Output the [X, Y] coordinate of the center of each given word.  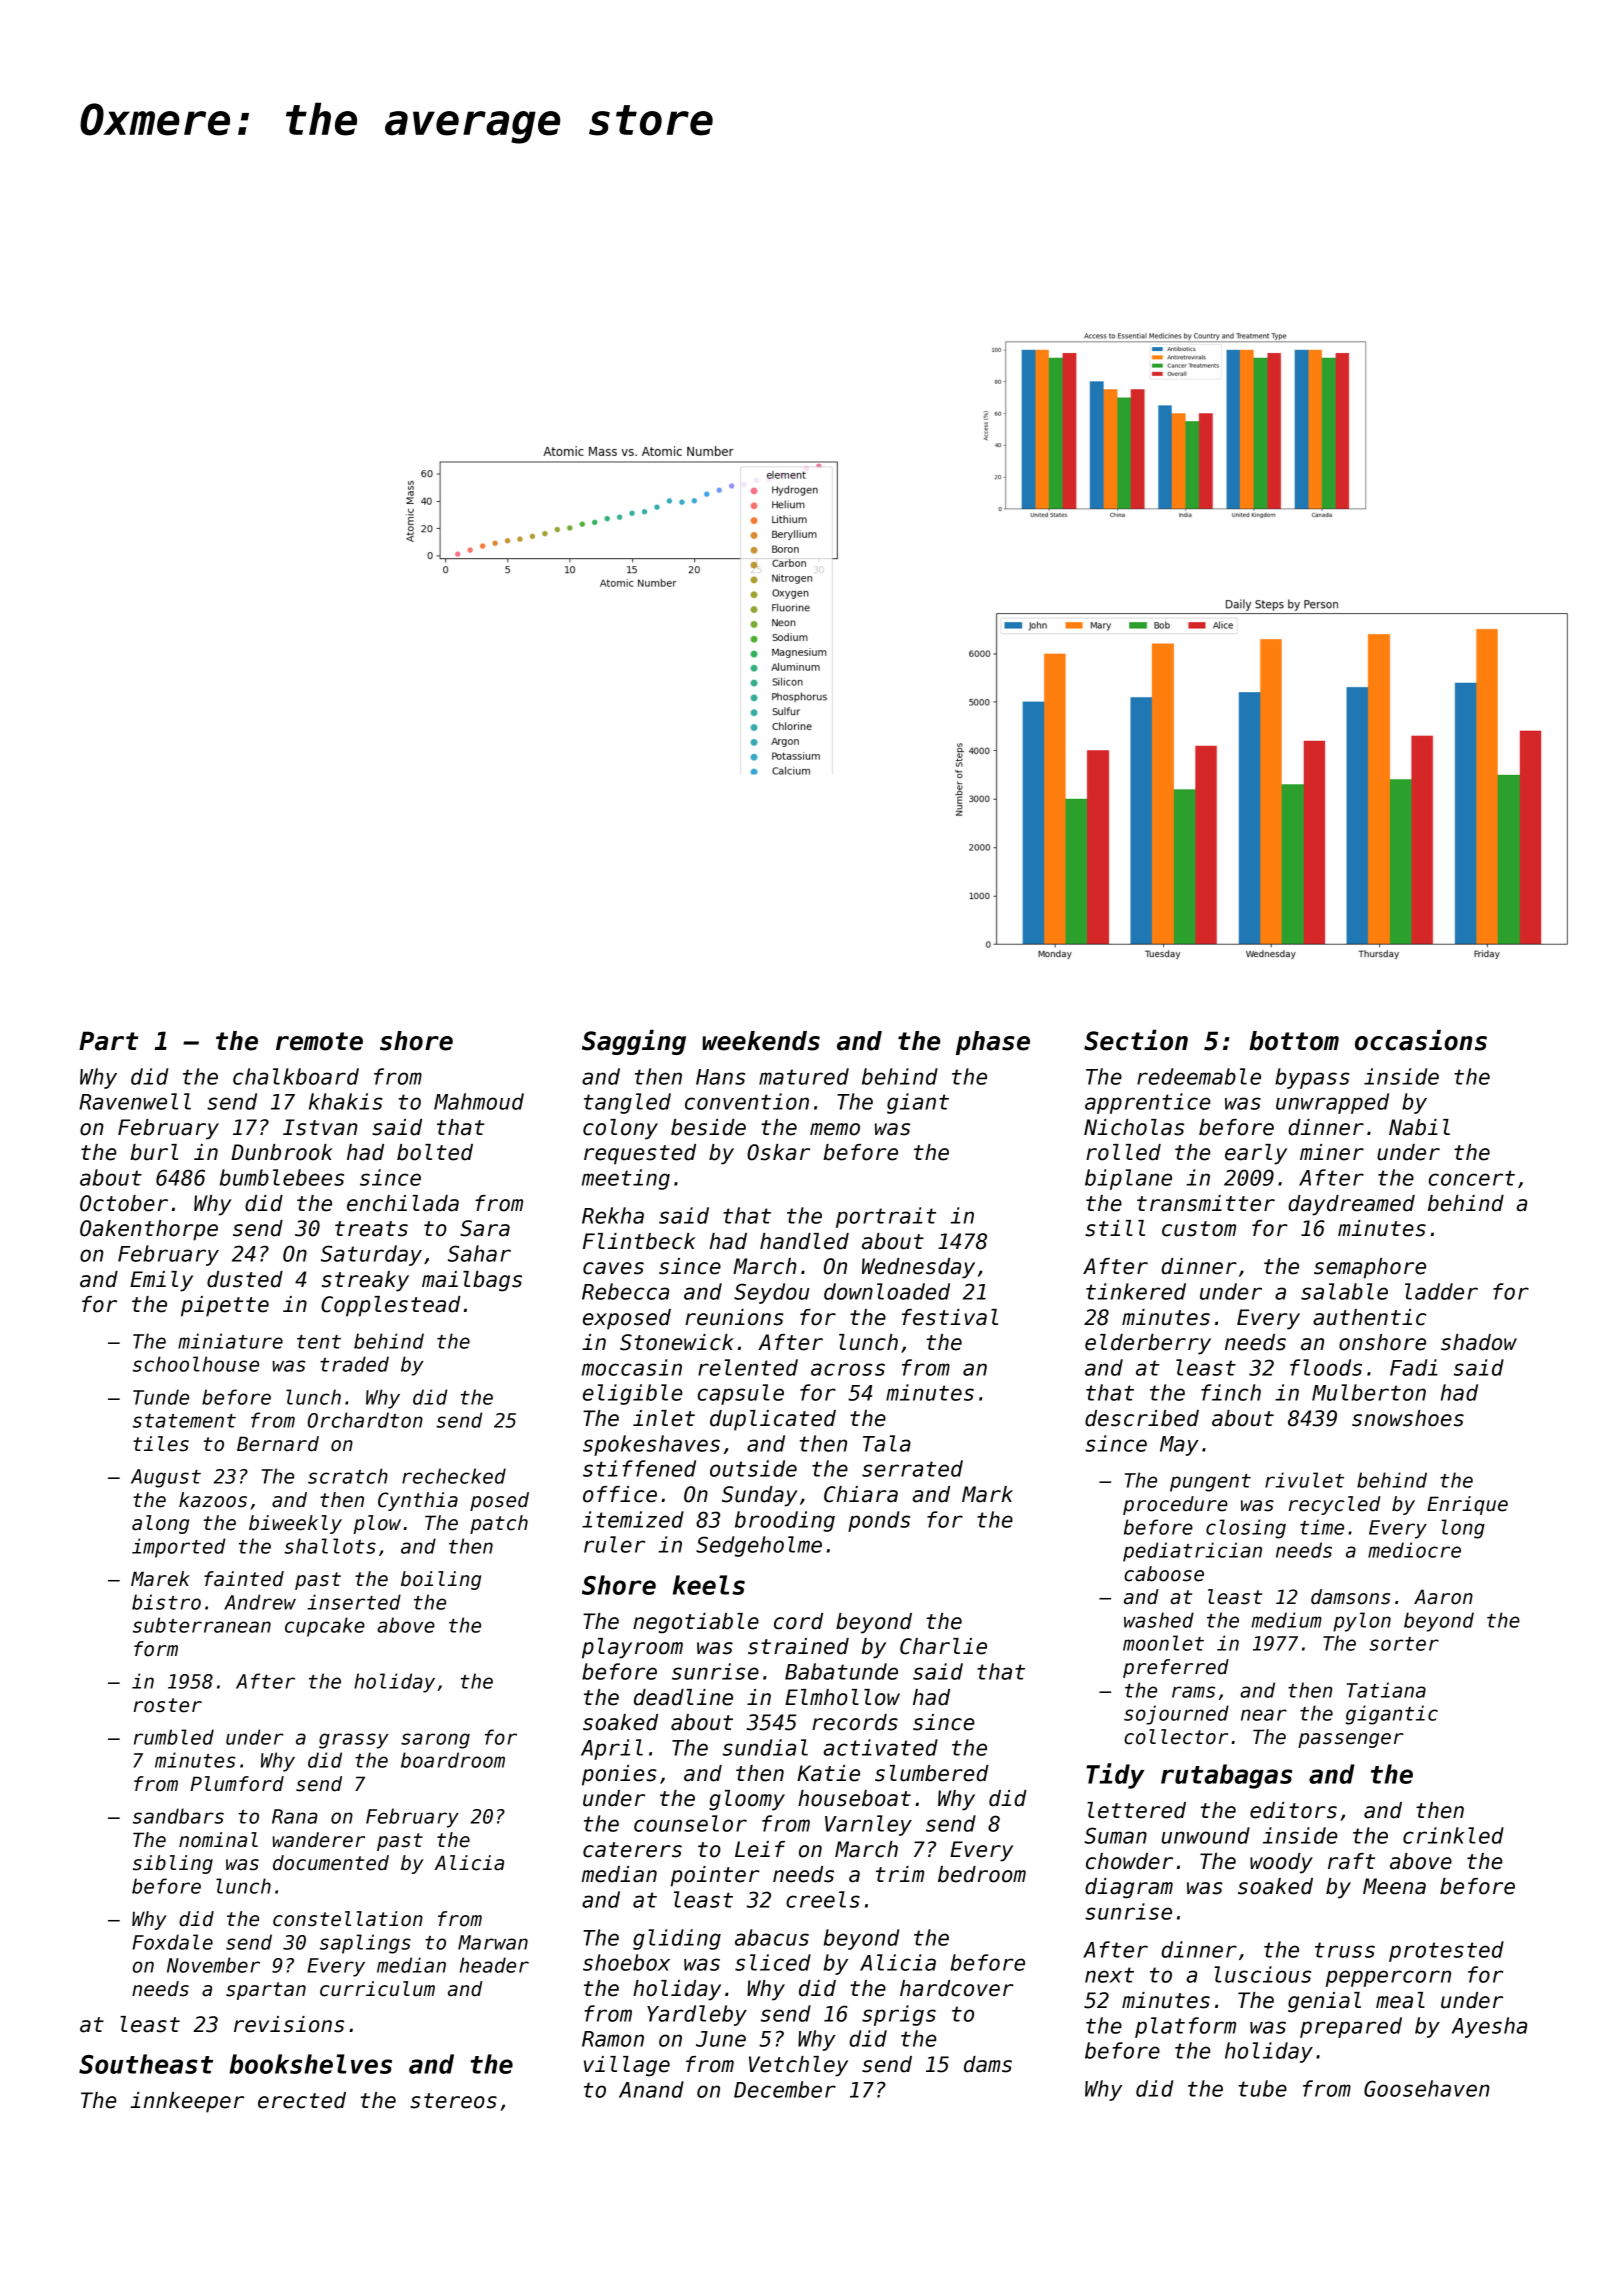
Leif [760, 1849]
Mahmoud [479, 1101]
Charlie [943, 1646]
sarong [435, 1741]
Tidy [1115, 1776]
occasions [1421, 1040]
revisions [289, 2024]
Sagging [634, 1042]
